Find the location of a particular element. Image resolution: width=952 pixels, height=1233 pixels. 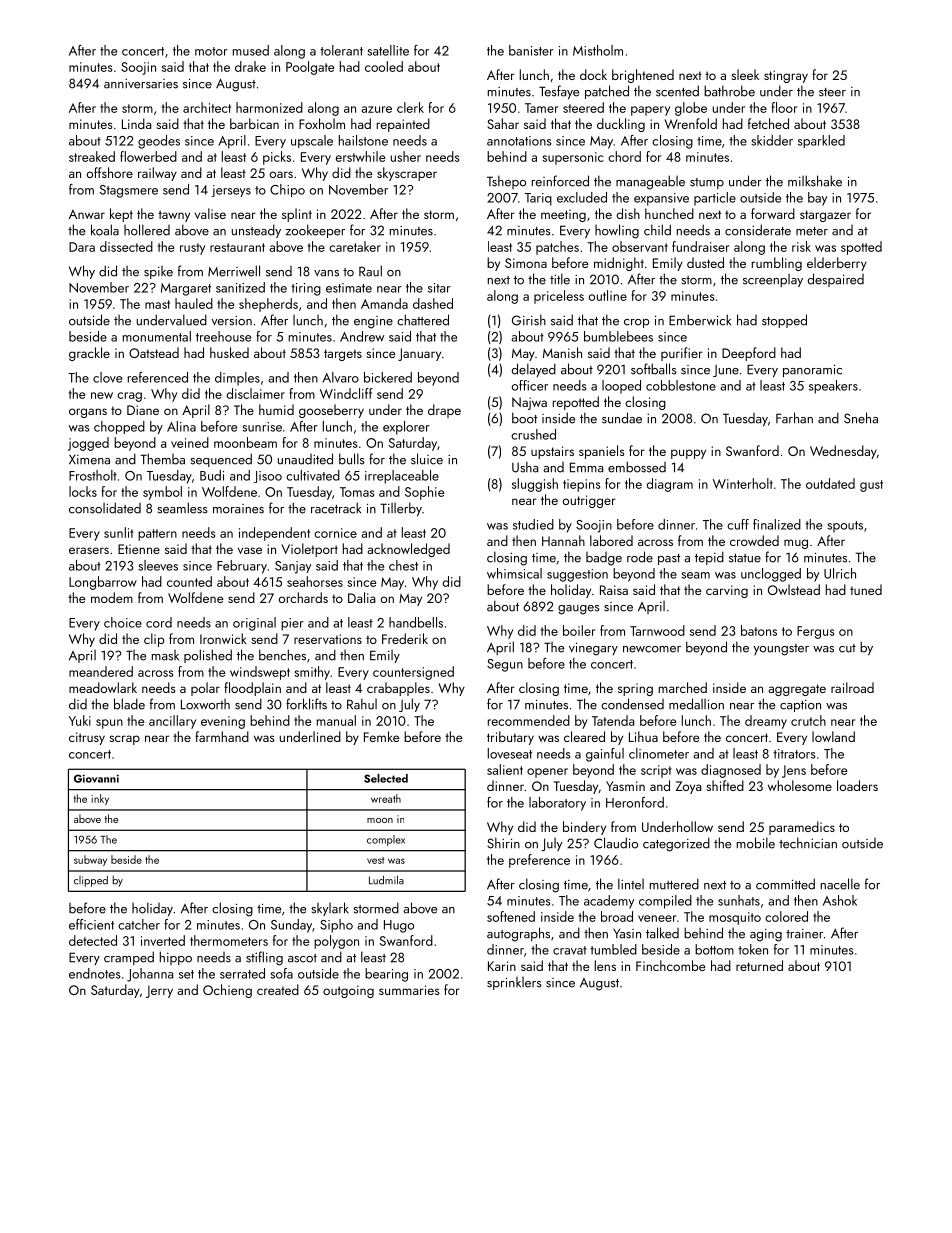

papery is located at coordinates (650, 111).
